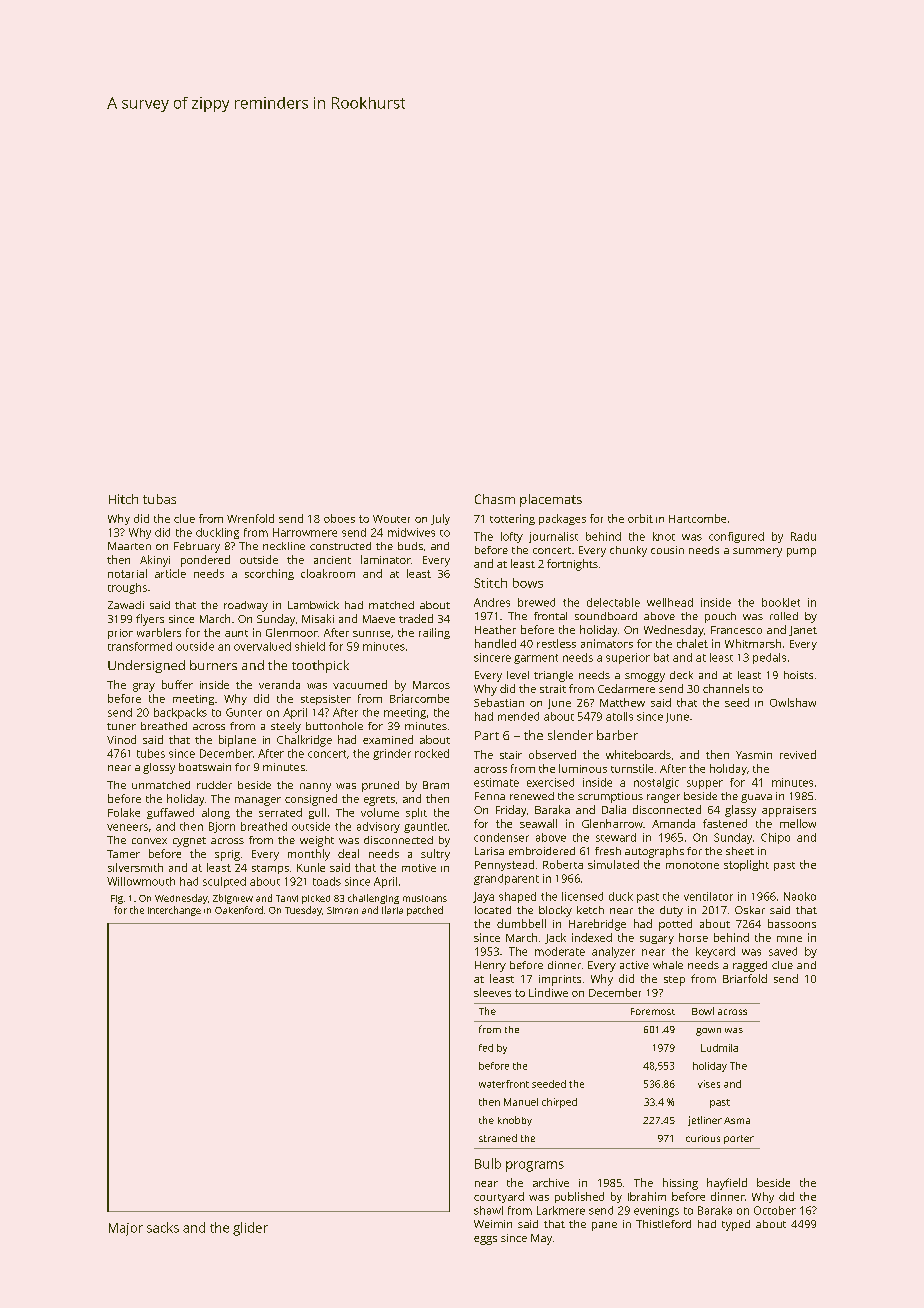 The image size is (924, 1308). Describe the element at coordinates (492, 602) in the screenshot. I see `Andres` at that location.
